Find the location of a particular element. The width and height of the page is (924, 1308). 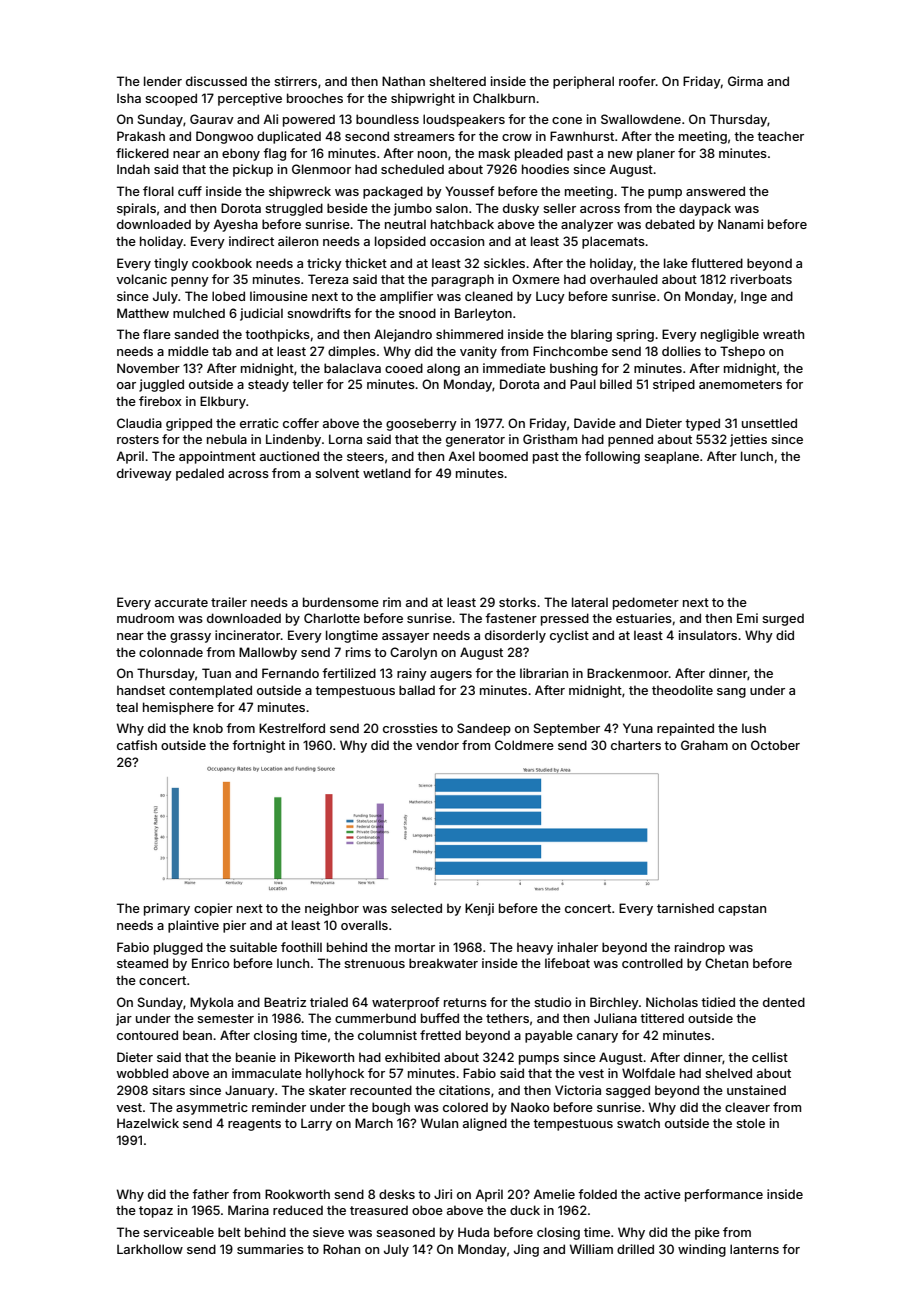

shimmered is located at coordinates (469, 334).
